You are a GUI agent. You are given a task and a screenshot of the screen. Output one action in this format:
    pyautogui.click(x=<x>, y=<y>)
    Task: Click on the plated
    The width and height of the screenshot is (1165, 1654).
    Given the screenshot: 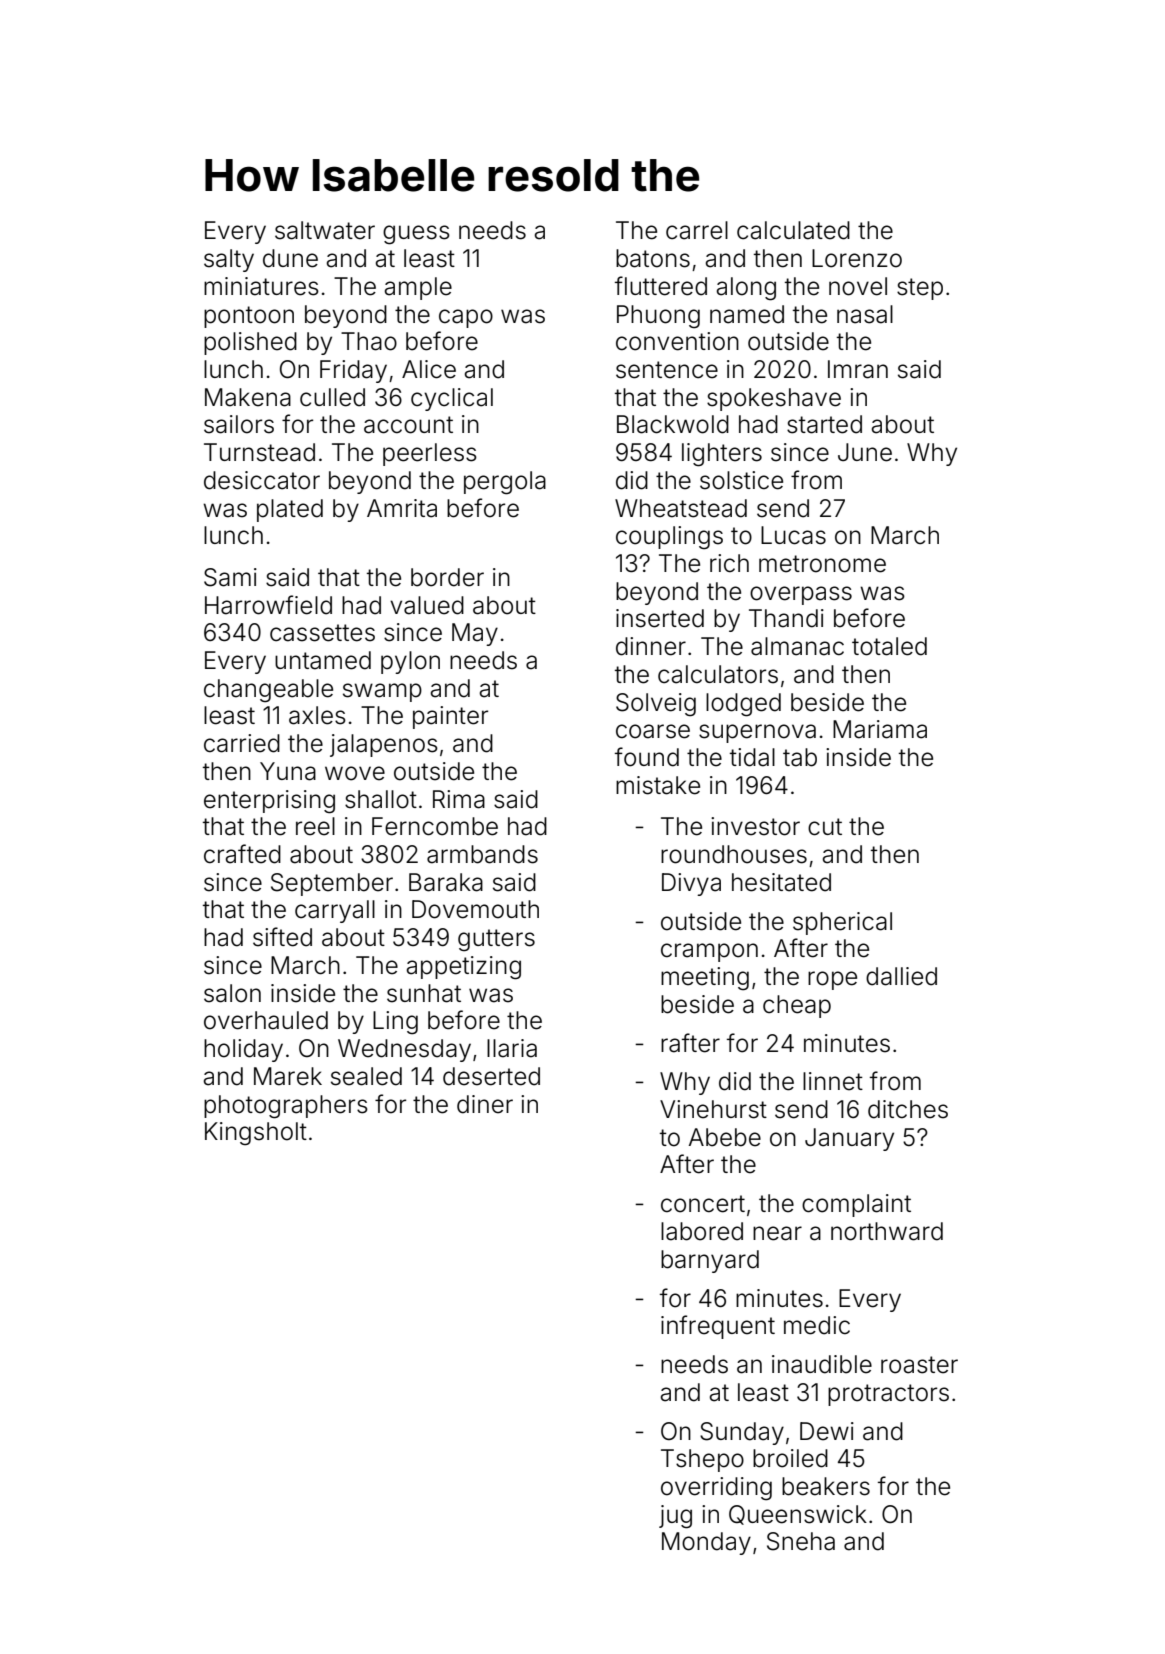 What is the action you would take?
    pyautogui.click(x=290, y=510)
